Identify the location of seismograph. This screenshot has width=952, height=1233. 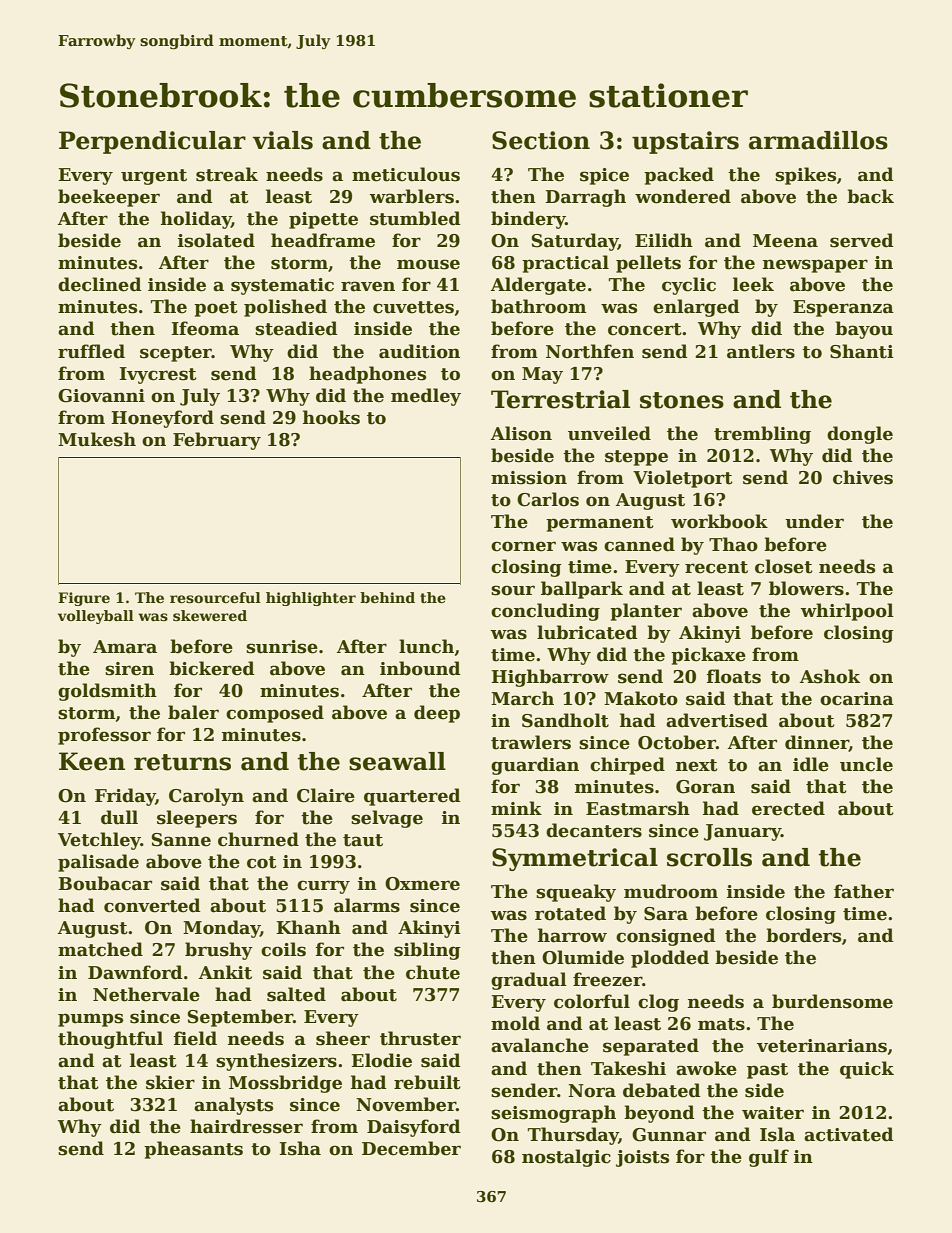
(553, 1114).
